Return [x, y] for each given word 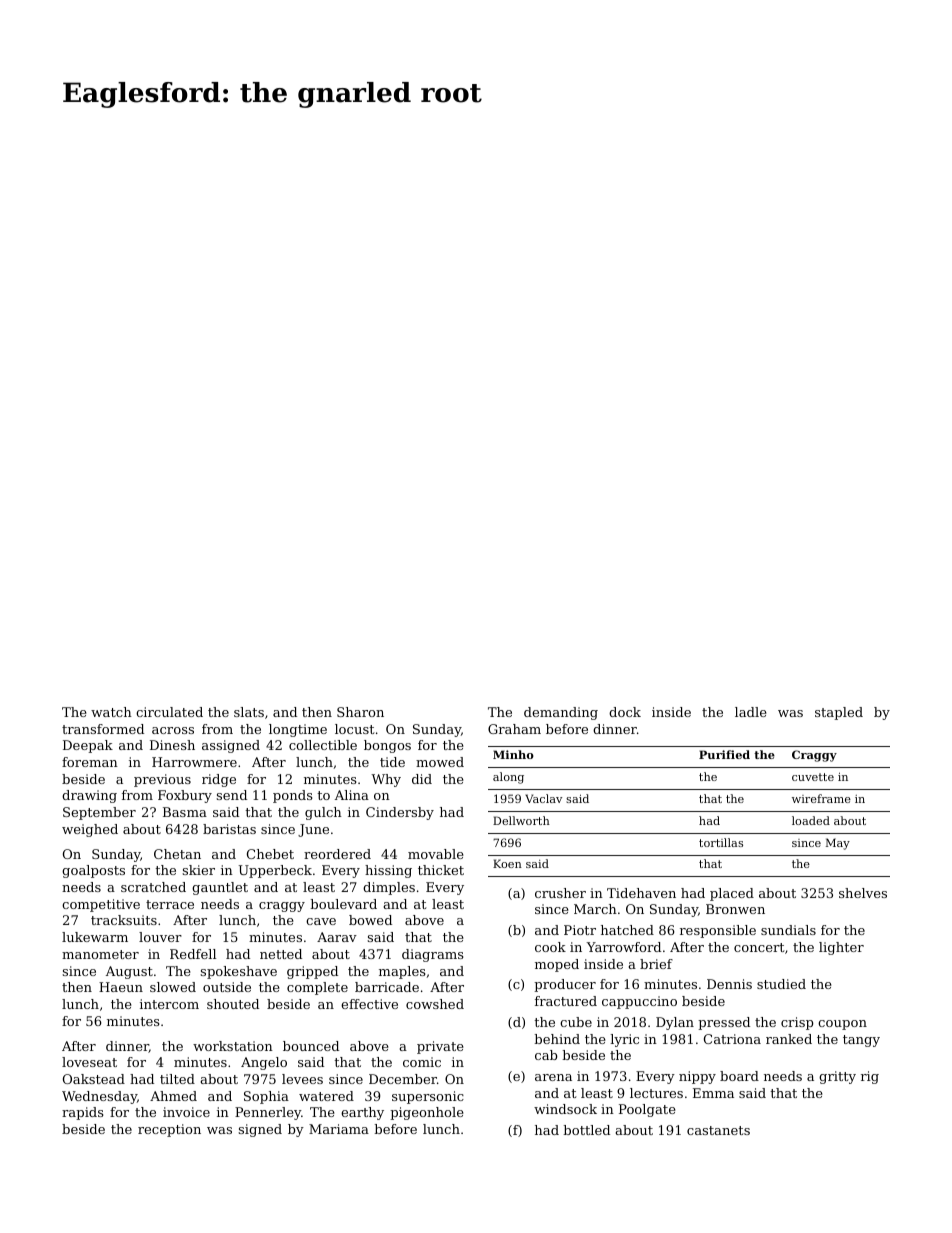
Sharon [360, 712]
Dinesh [172, 745]
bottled [586, 1130]
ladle [751, 712]
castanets [718, 1130]
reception [169, 1130]
